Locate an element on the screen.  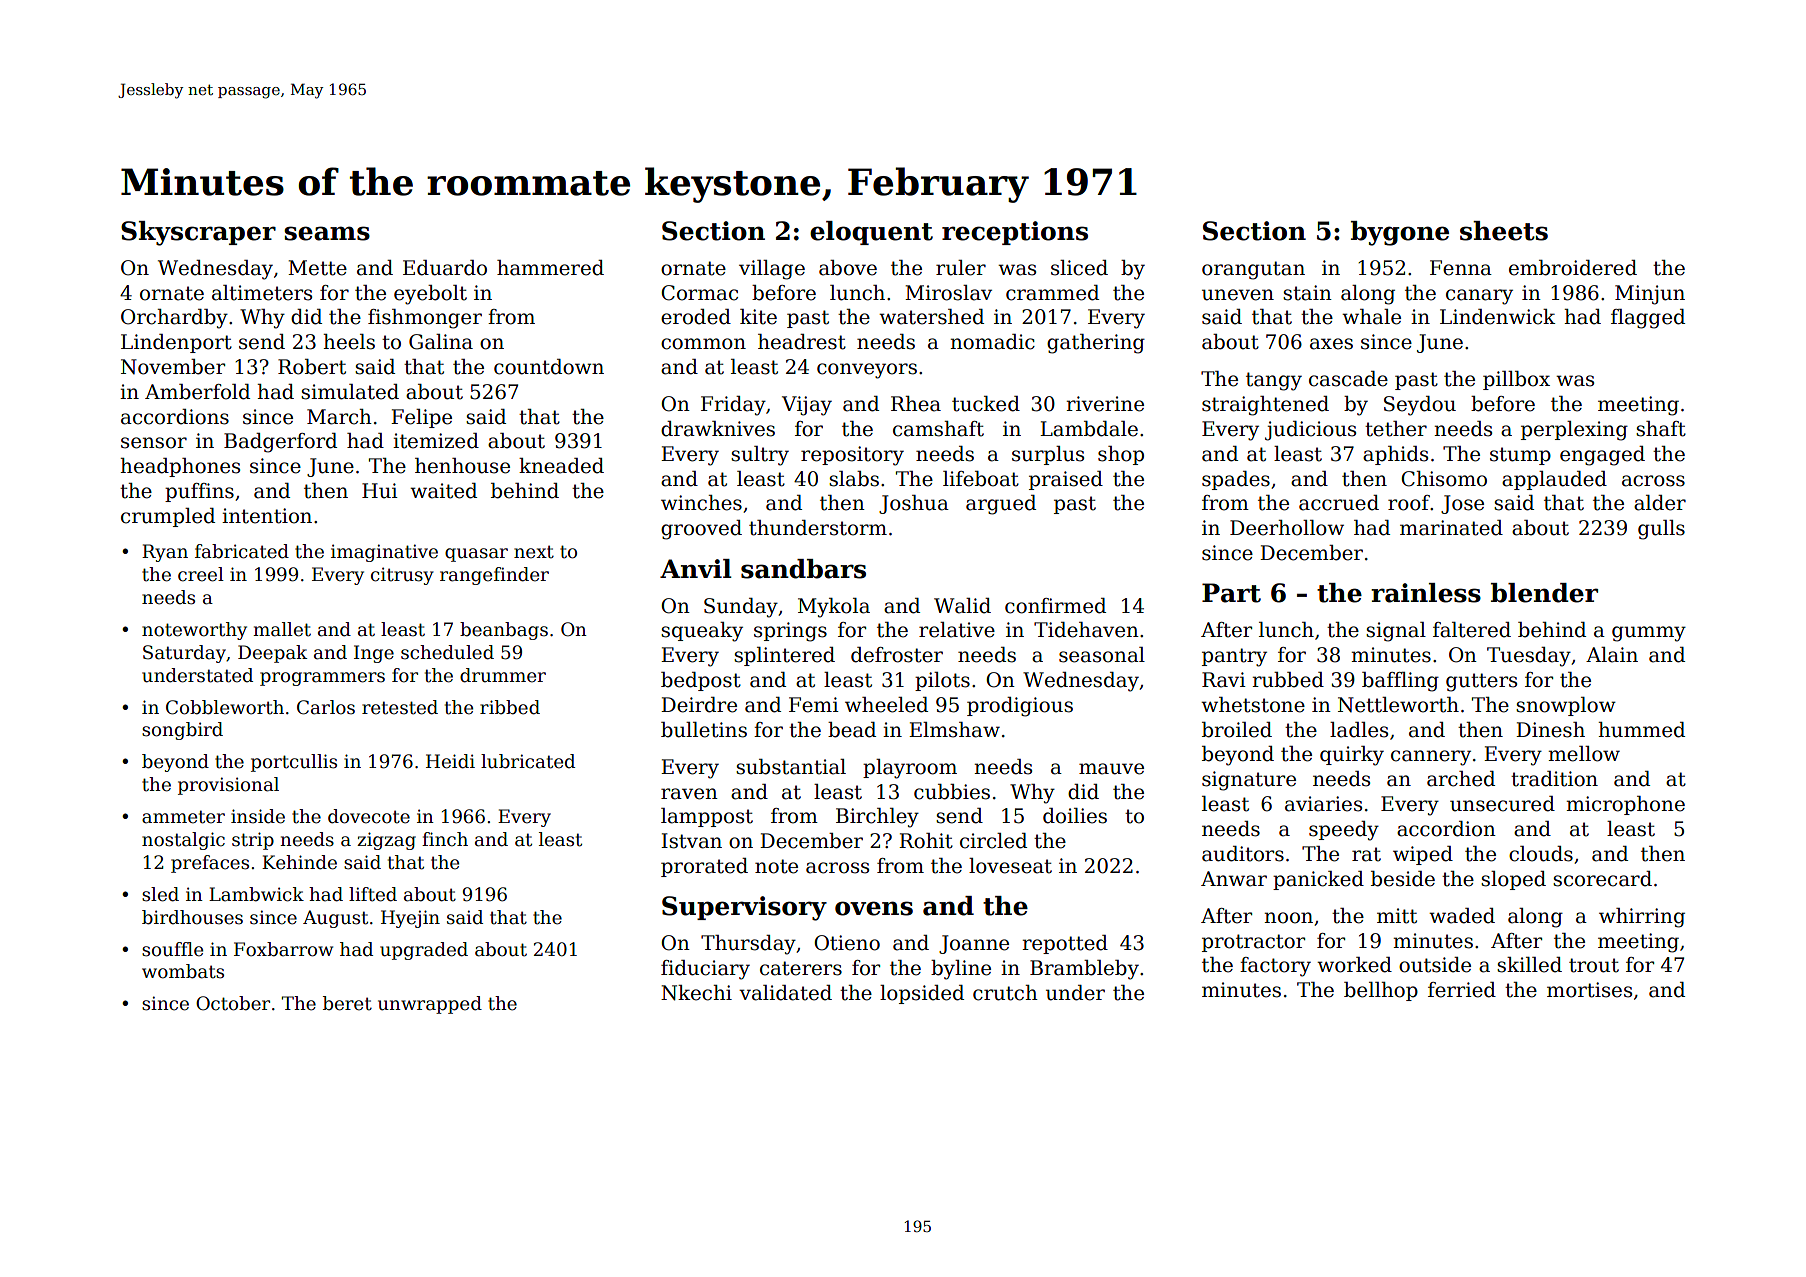
Lambdale is located at coordinates (1089, 429).
